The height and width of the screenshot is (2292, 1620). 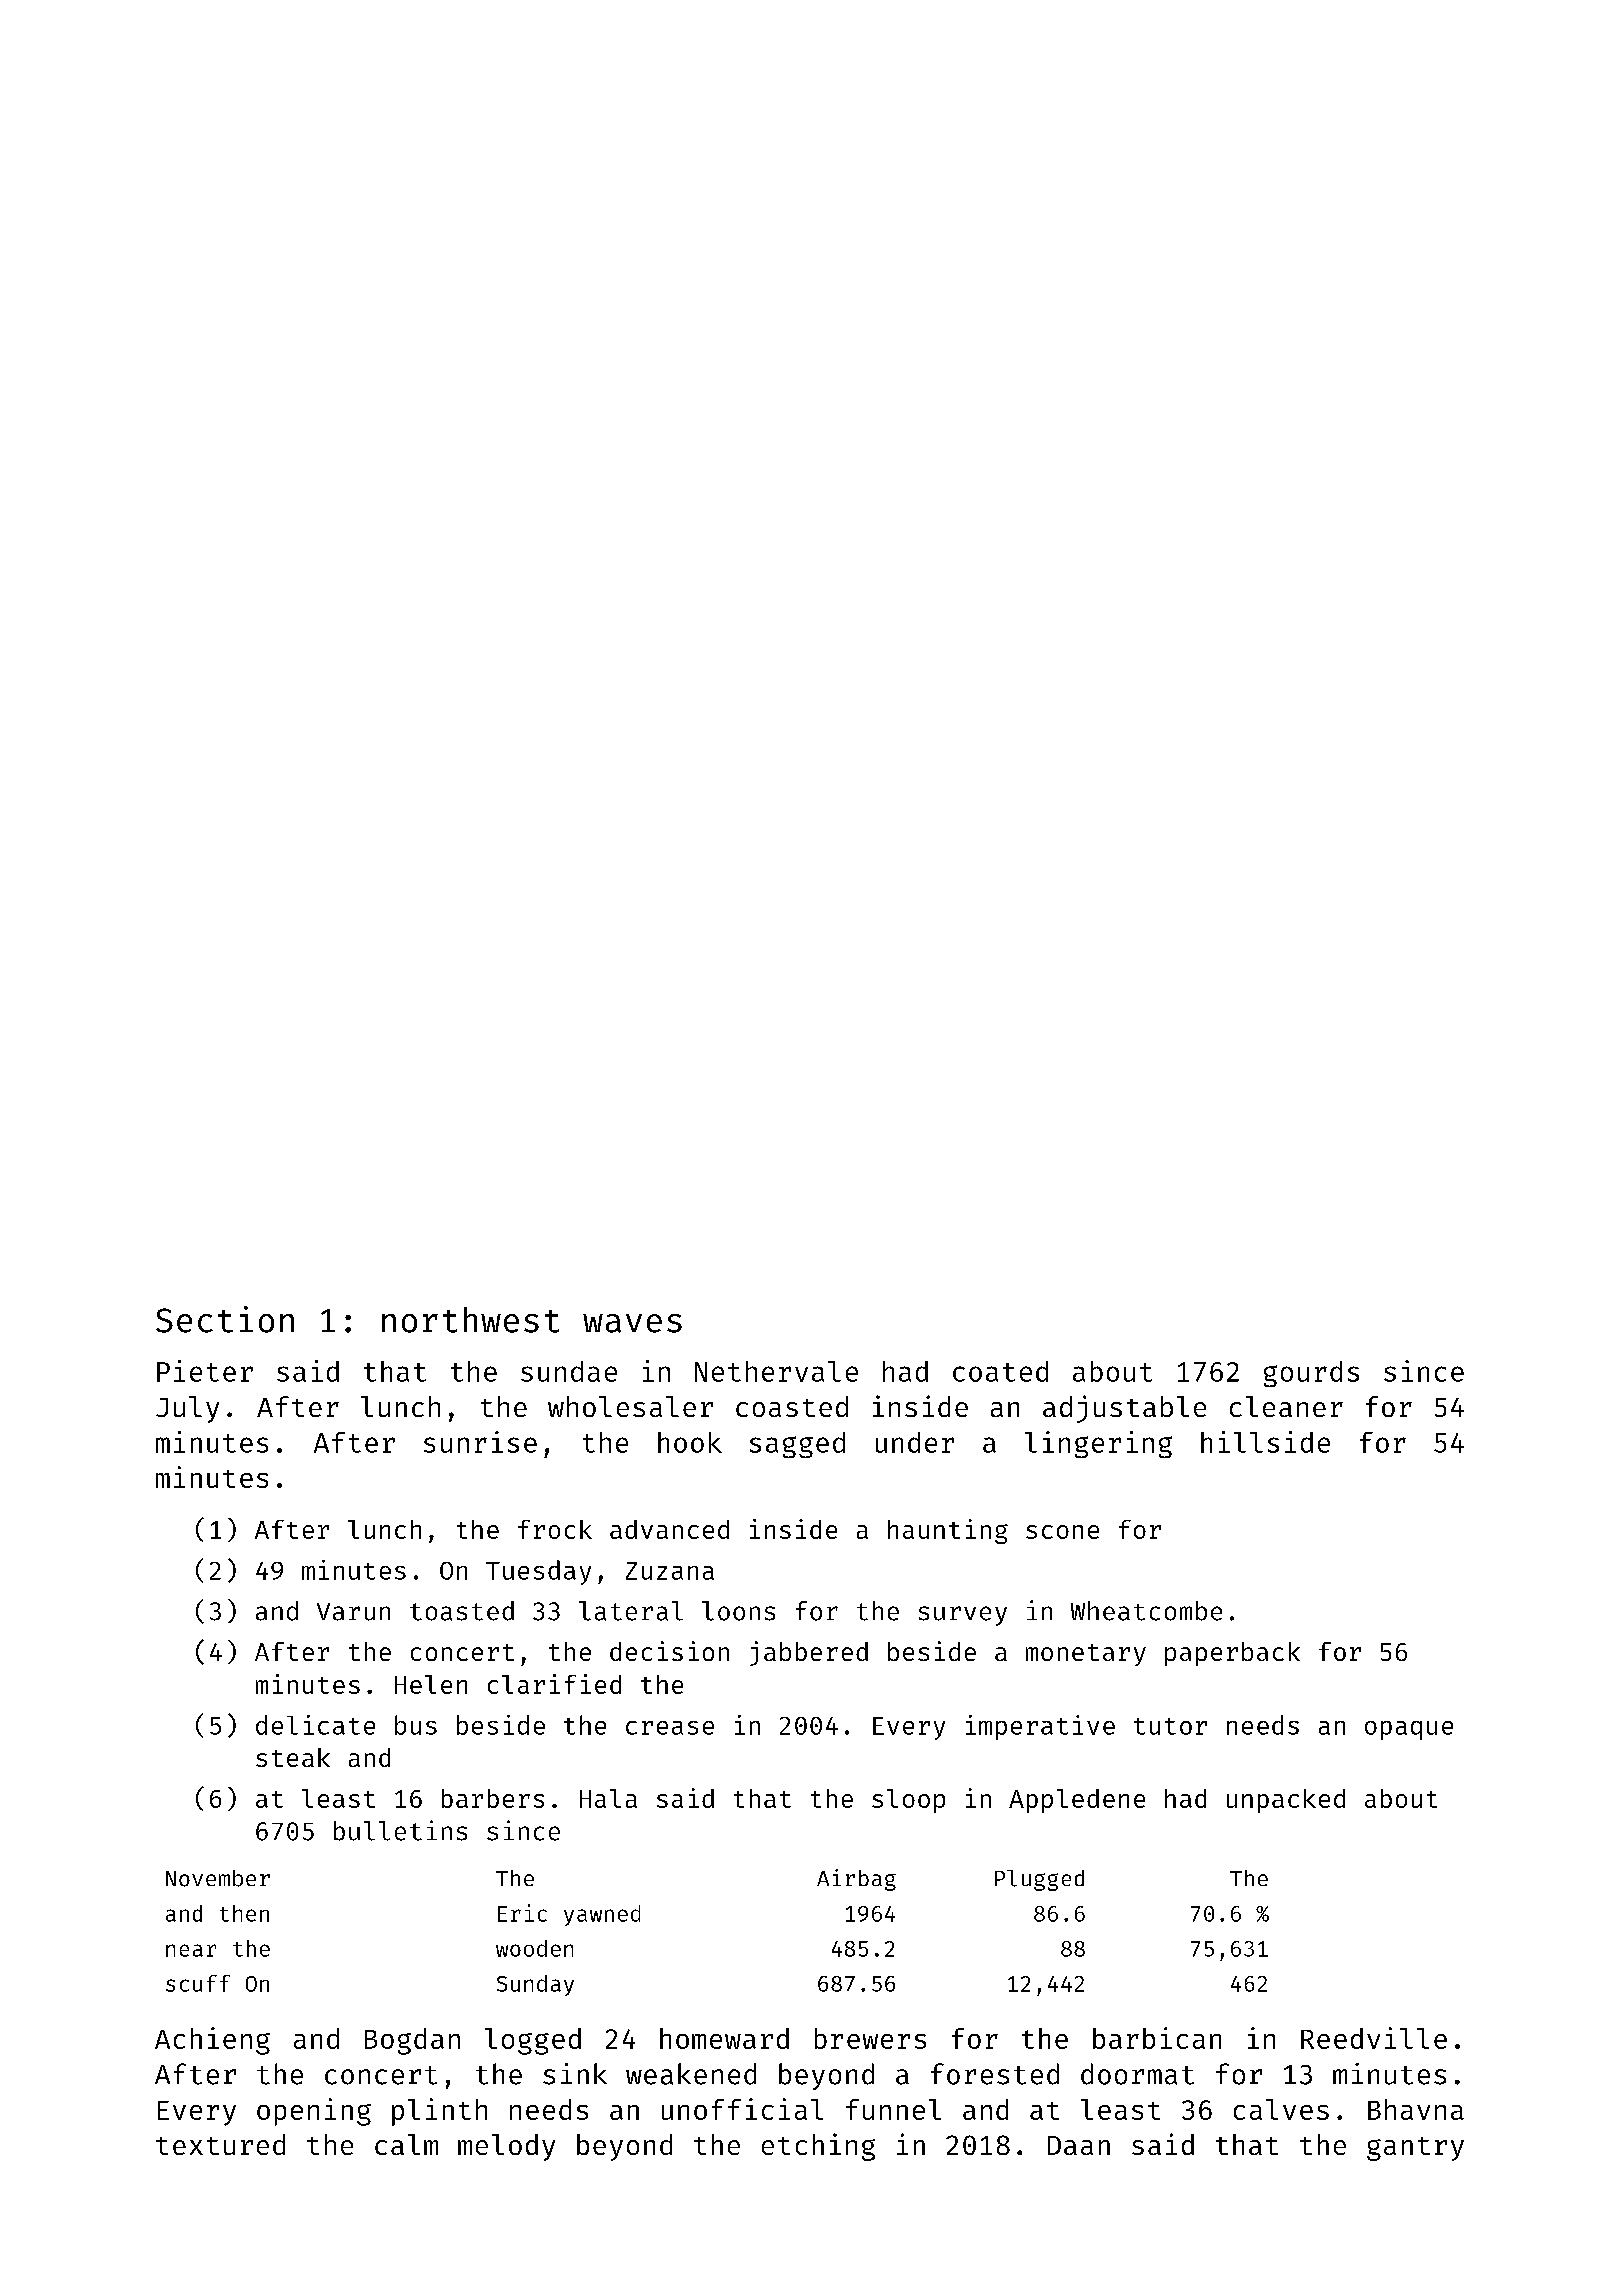 I want to click on Airbag, so click(x=856, y=1880).
